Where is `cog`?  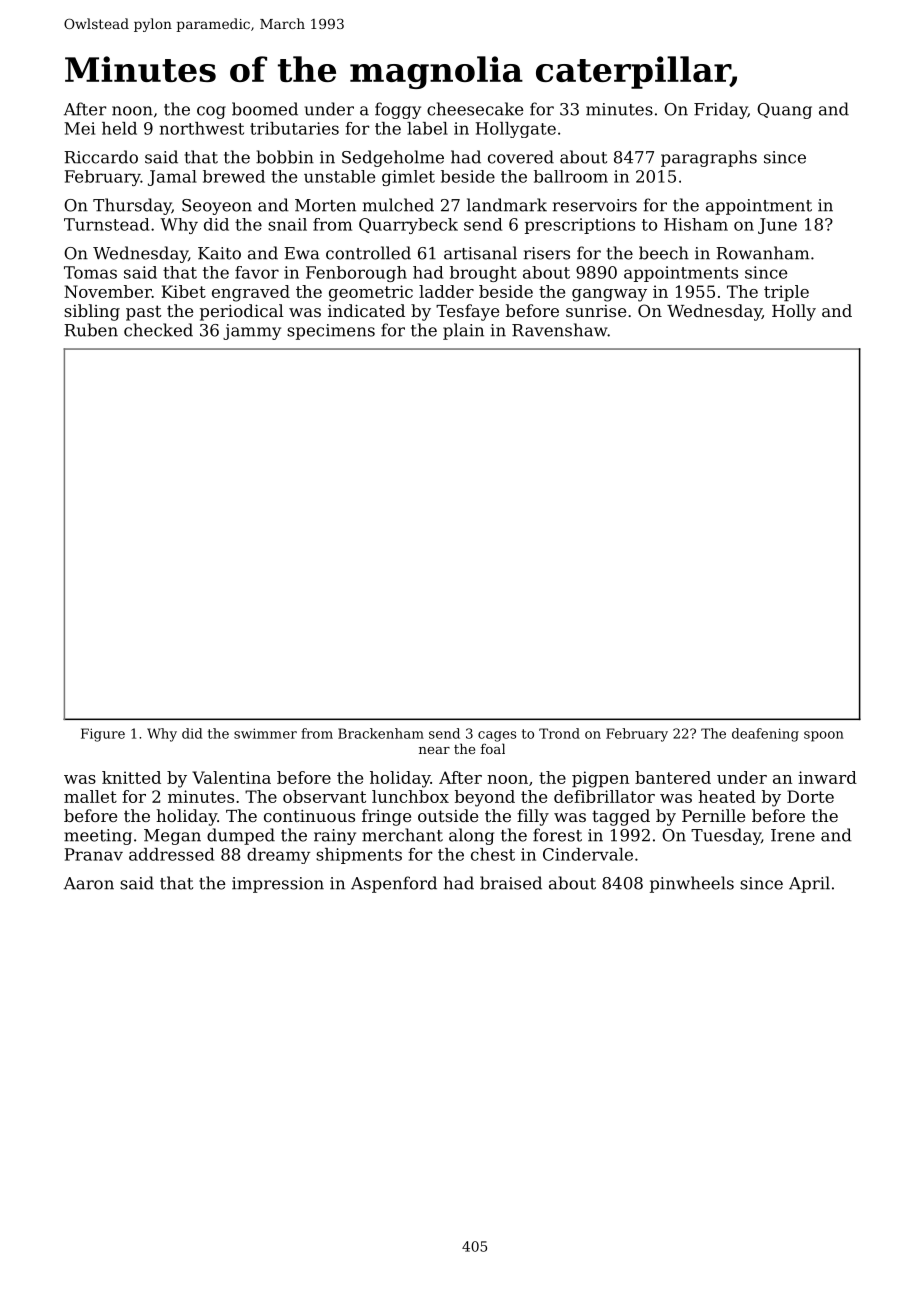 cog is located at coordinates (211, 112).
